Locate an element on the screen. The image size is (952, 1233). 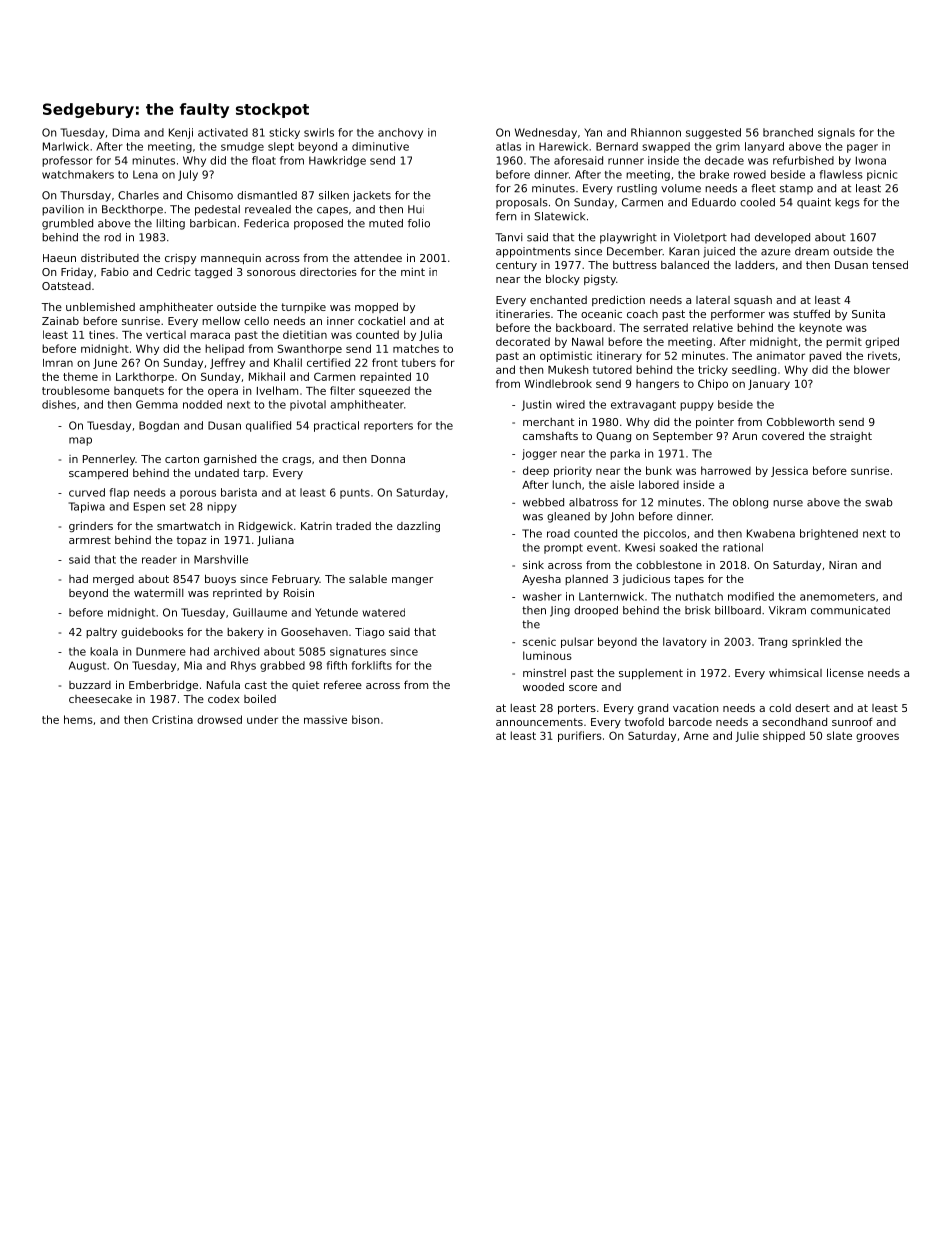
swirls is located at coordinates (319, 132).
